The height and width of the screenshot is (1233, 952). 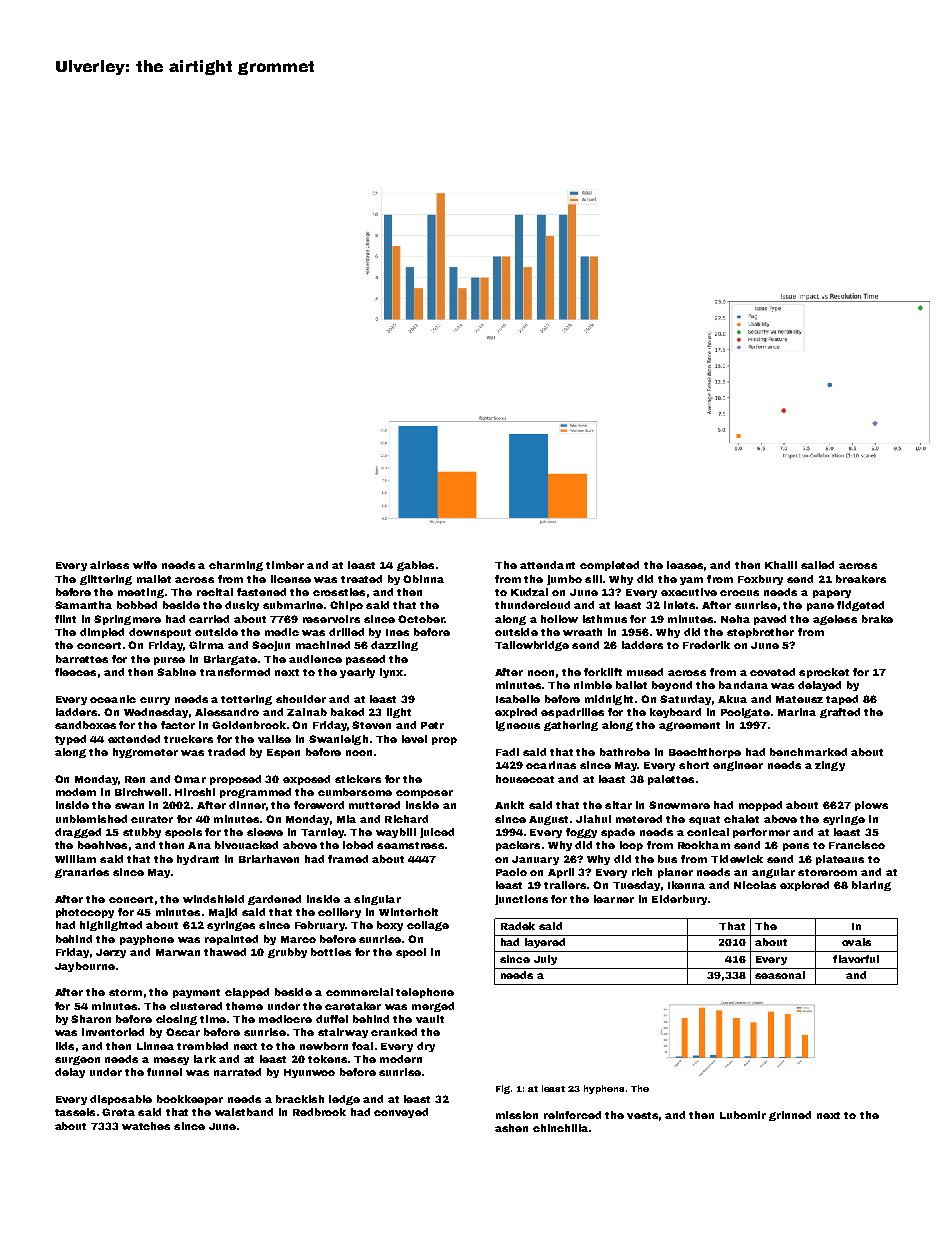 I want to click on modem, so click(x=76, y=792).
